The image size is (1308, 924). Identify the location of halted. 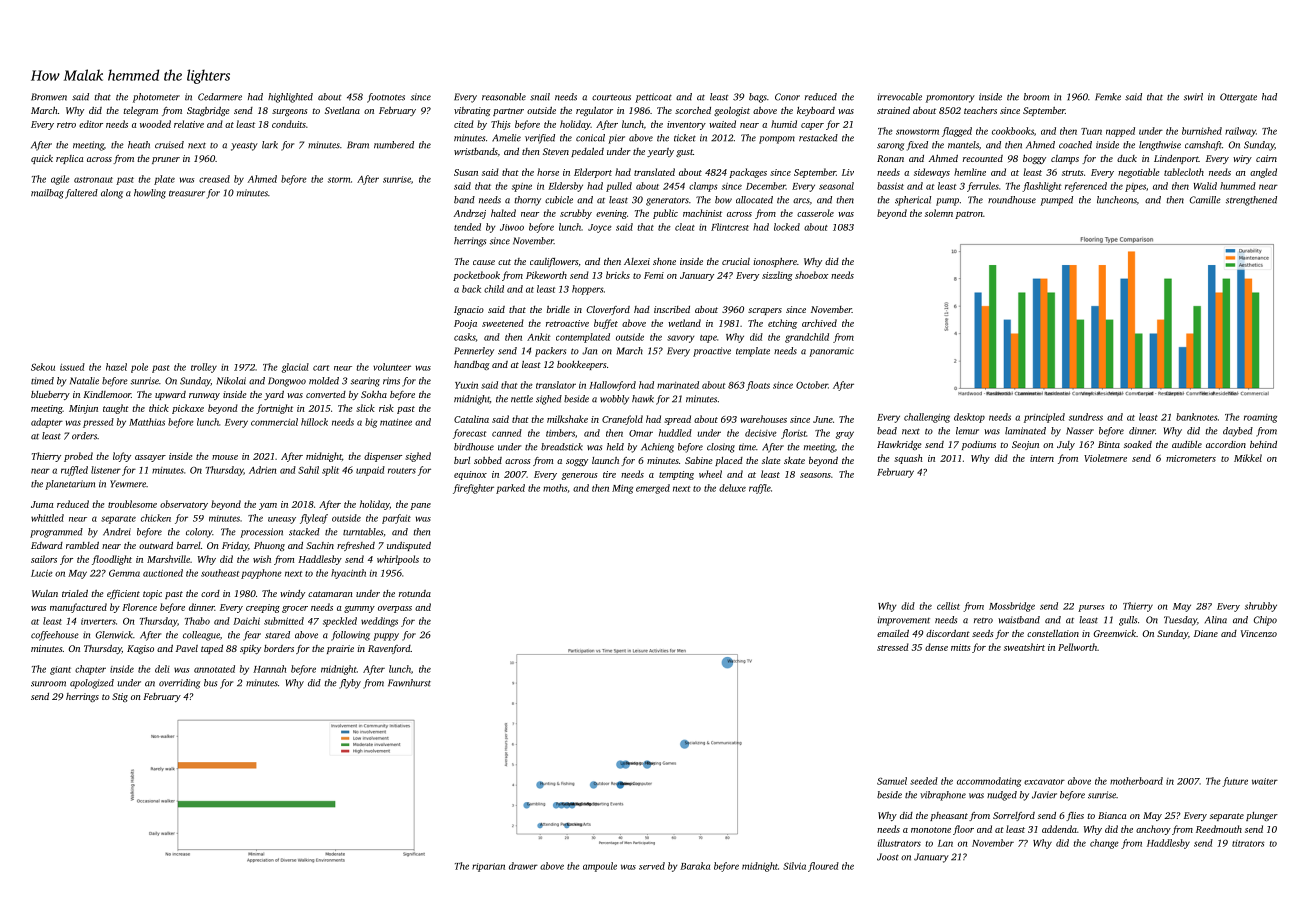
(503, 213).
